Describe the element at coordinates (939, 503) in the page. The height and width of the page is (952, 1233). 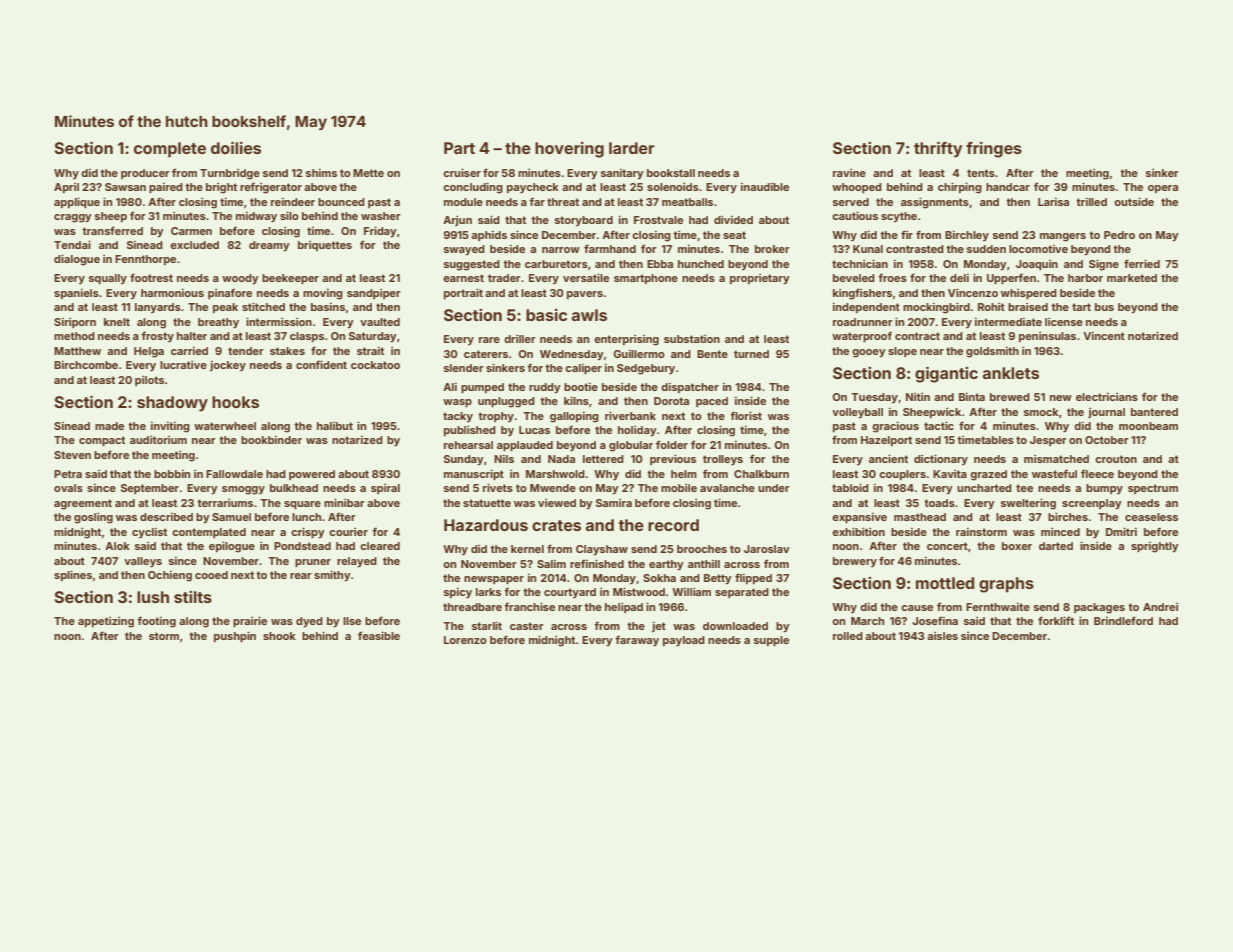
I see `toads` at that location.
